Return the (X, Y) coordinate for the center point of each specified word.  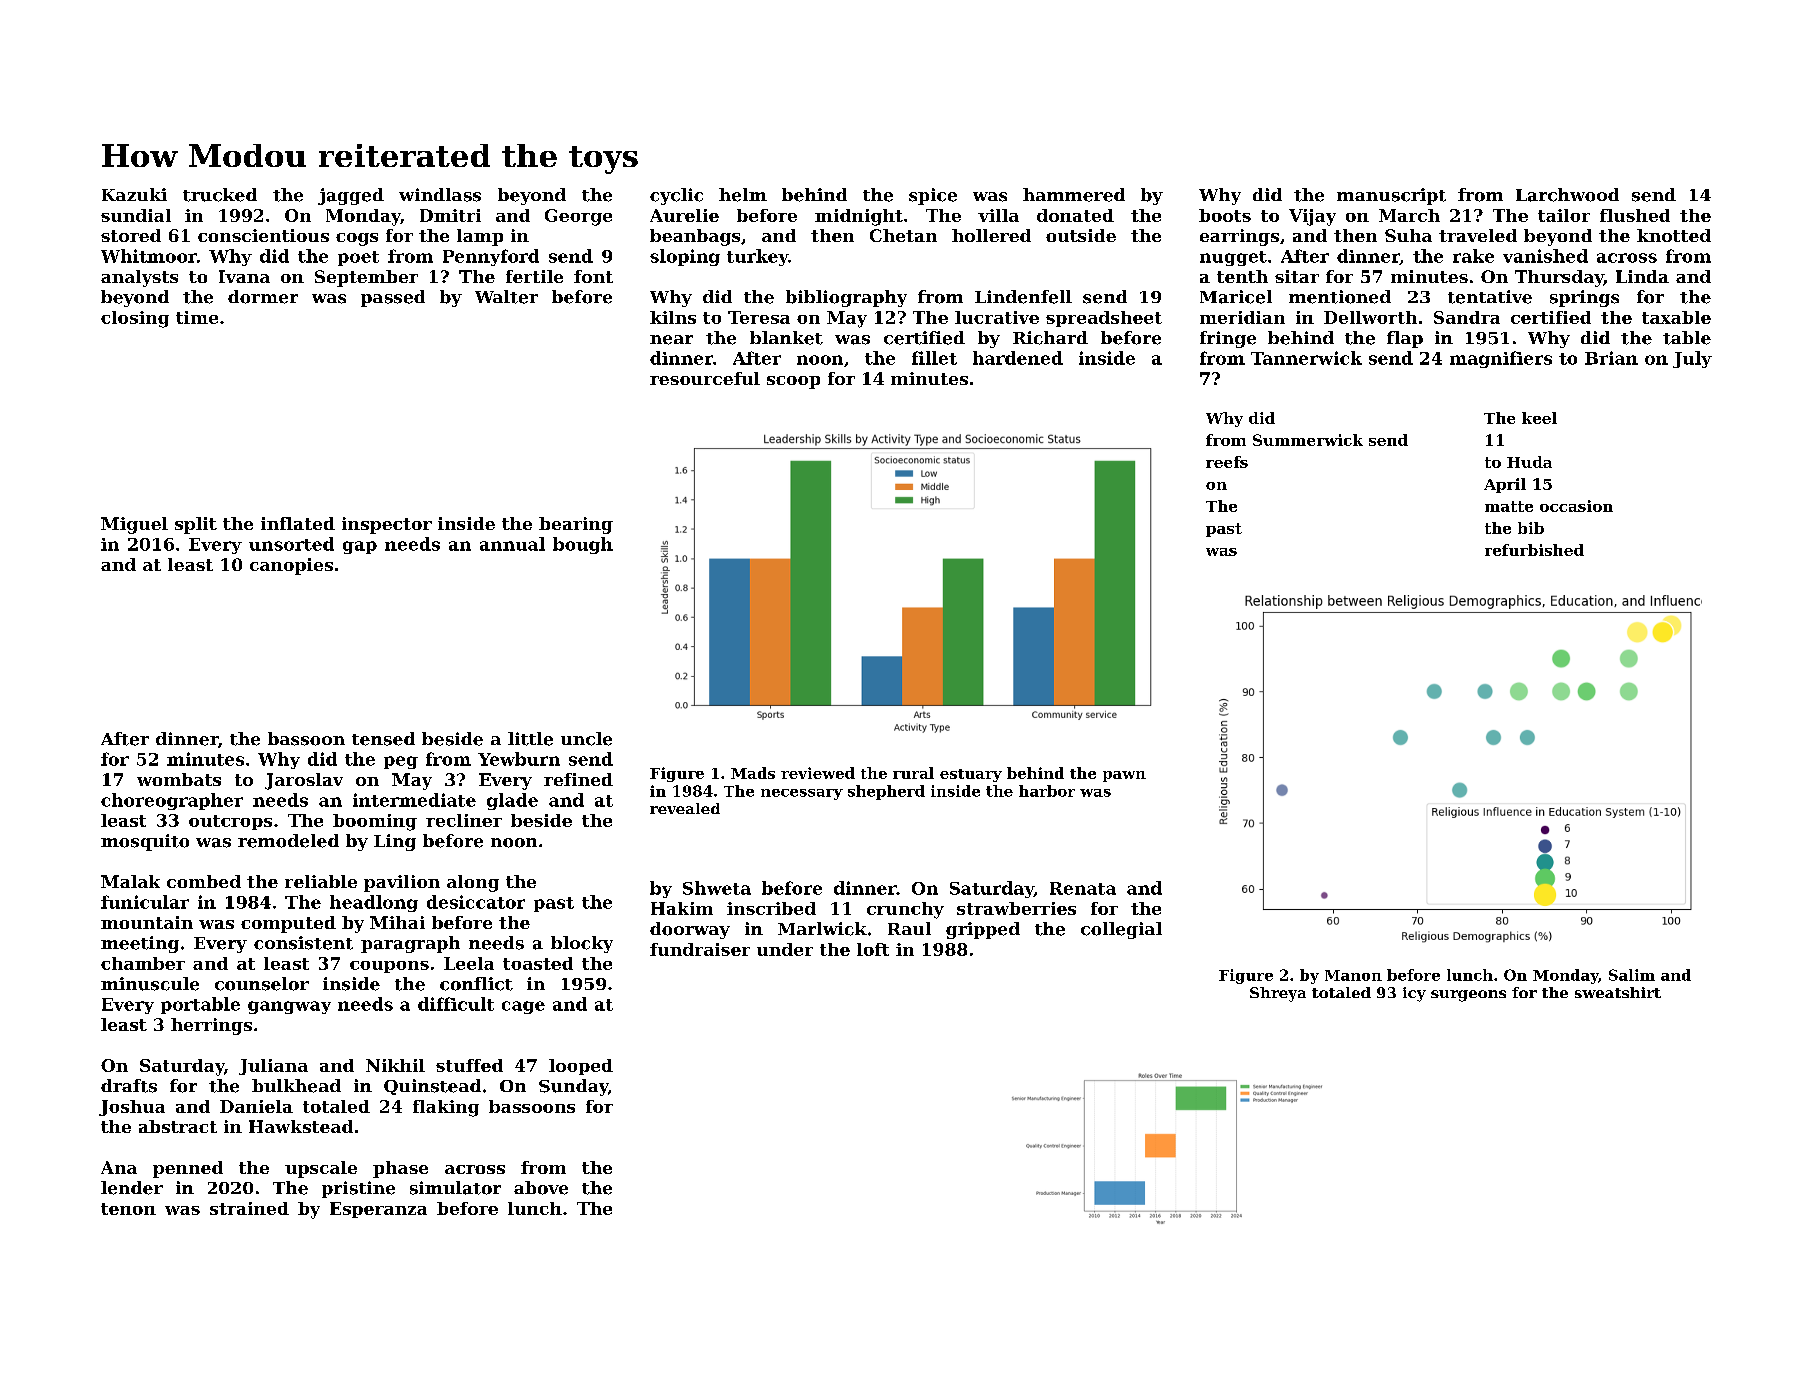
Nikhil (395, 1065)
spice (933, 196)
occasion (1576, 506)
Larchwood (1567, 195)
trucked (220, 195)
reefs (1227, 462)
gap (360, 547)
